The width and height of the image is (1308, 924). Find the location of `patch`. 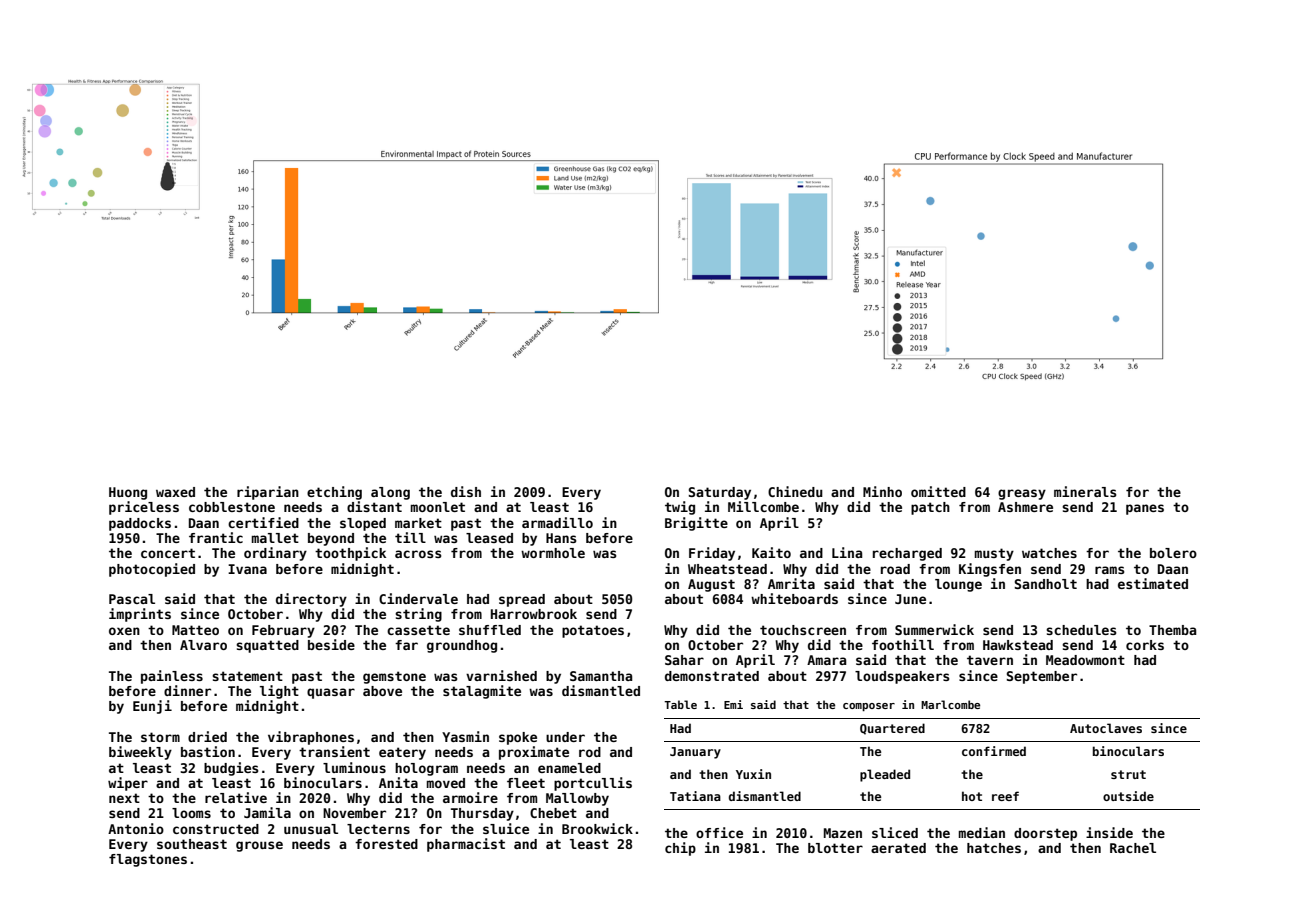

patch is located at coordinates (930, 508).
